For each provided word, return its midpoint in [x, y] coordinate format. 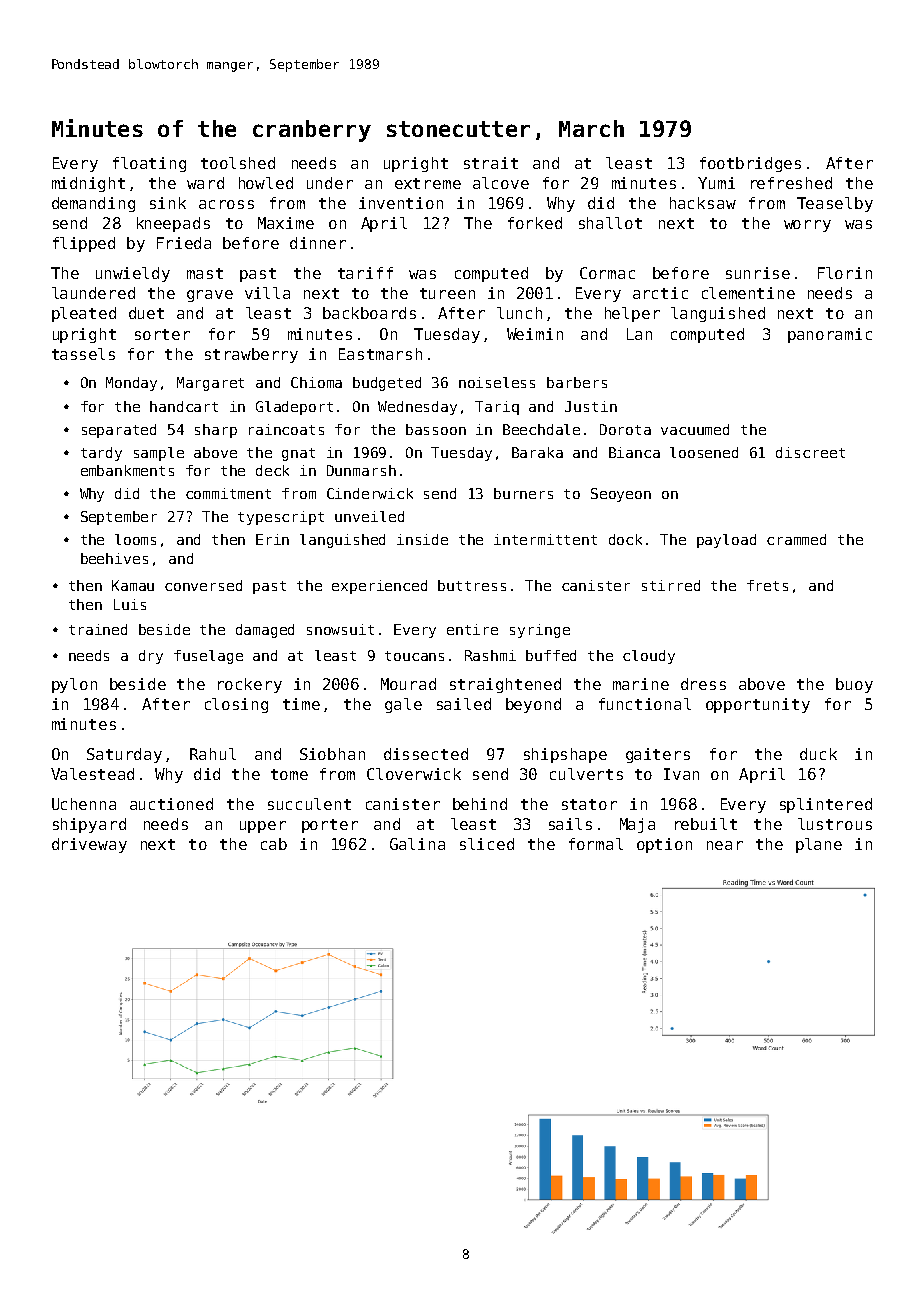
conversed [203, 585]
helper [632, 314]
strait [491, 163]
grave [210, 296]
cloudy [649, 657]
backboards [369, 313]
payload [726, 541]
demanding [93, 204]
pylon [74, 685]
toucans [414, 656]
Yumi [716, 183]
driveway [89, 845]
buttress [472, 585]
